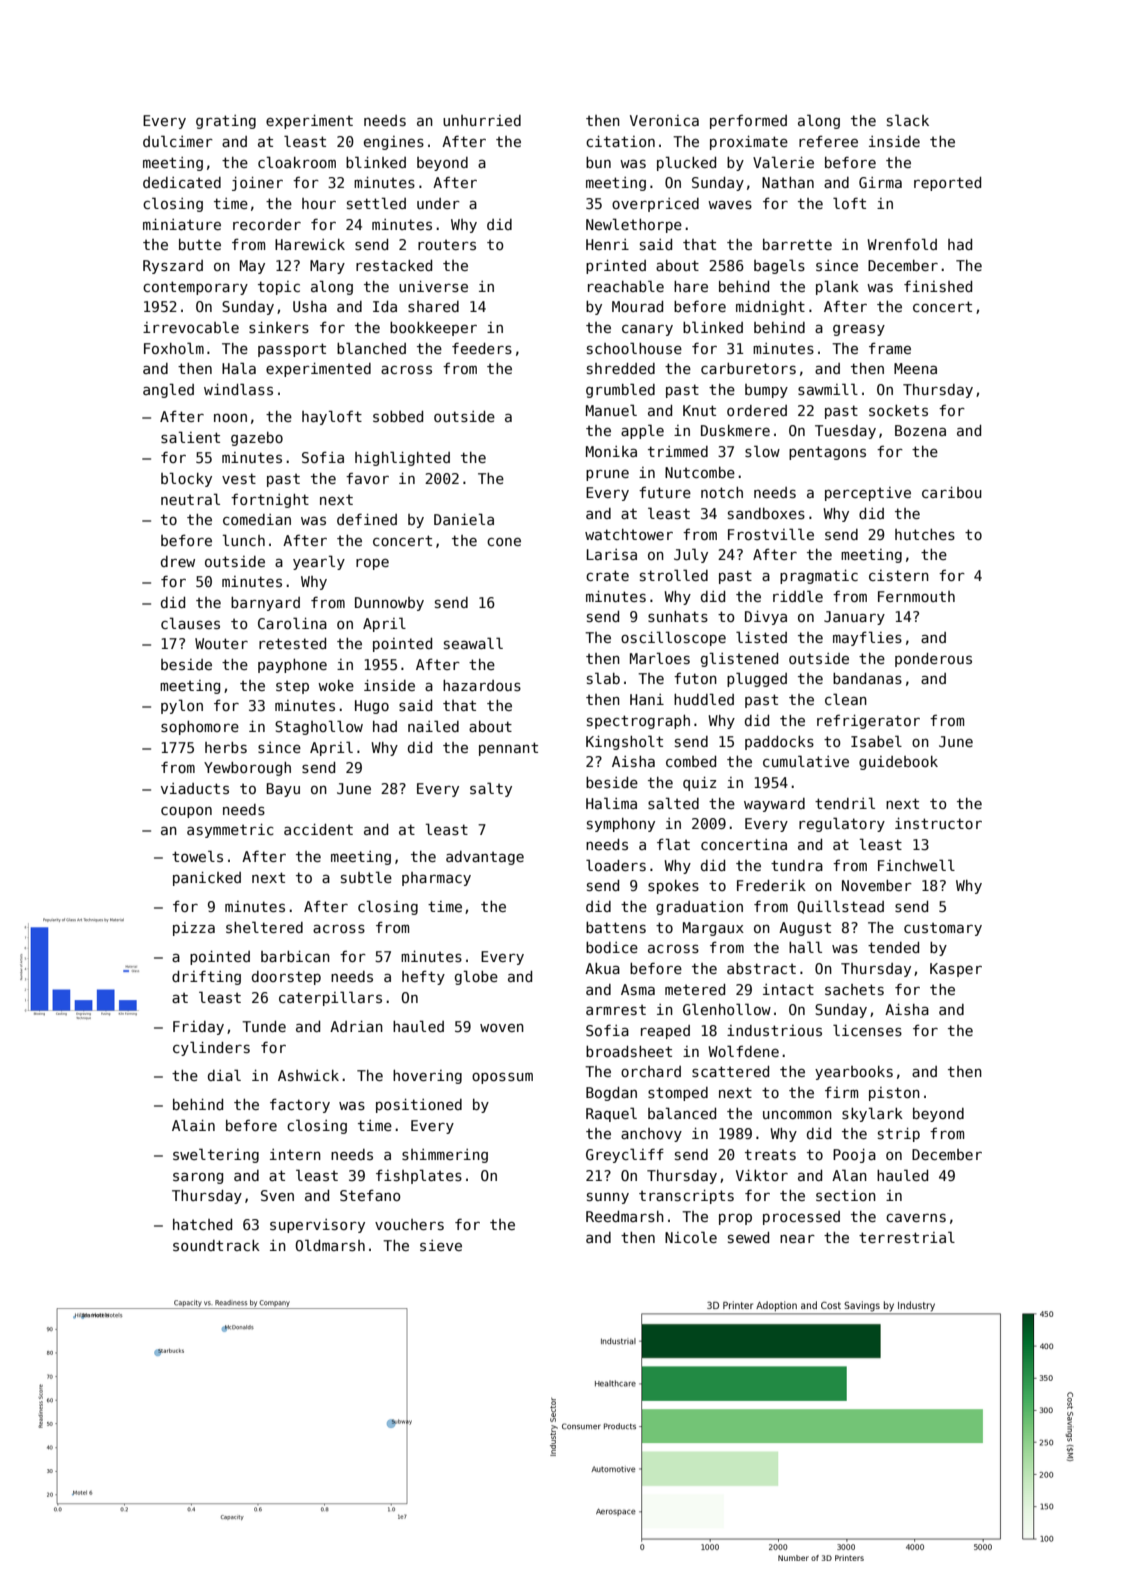 This page has height=1593, width=1126. What do you see at coordinates (216, 1245) in the page?
I see `soundtrack` at bounding box center [216, 1245].
